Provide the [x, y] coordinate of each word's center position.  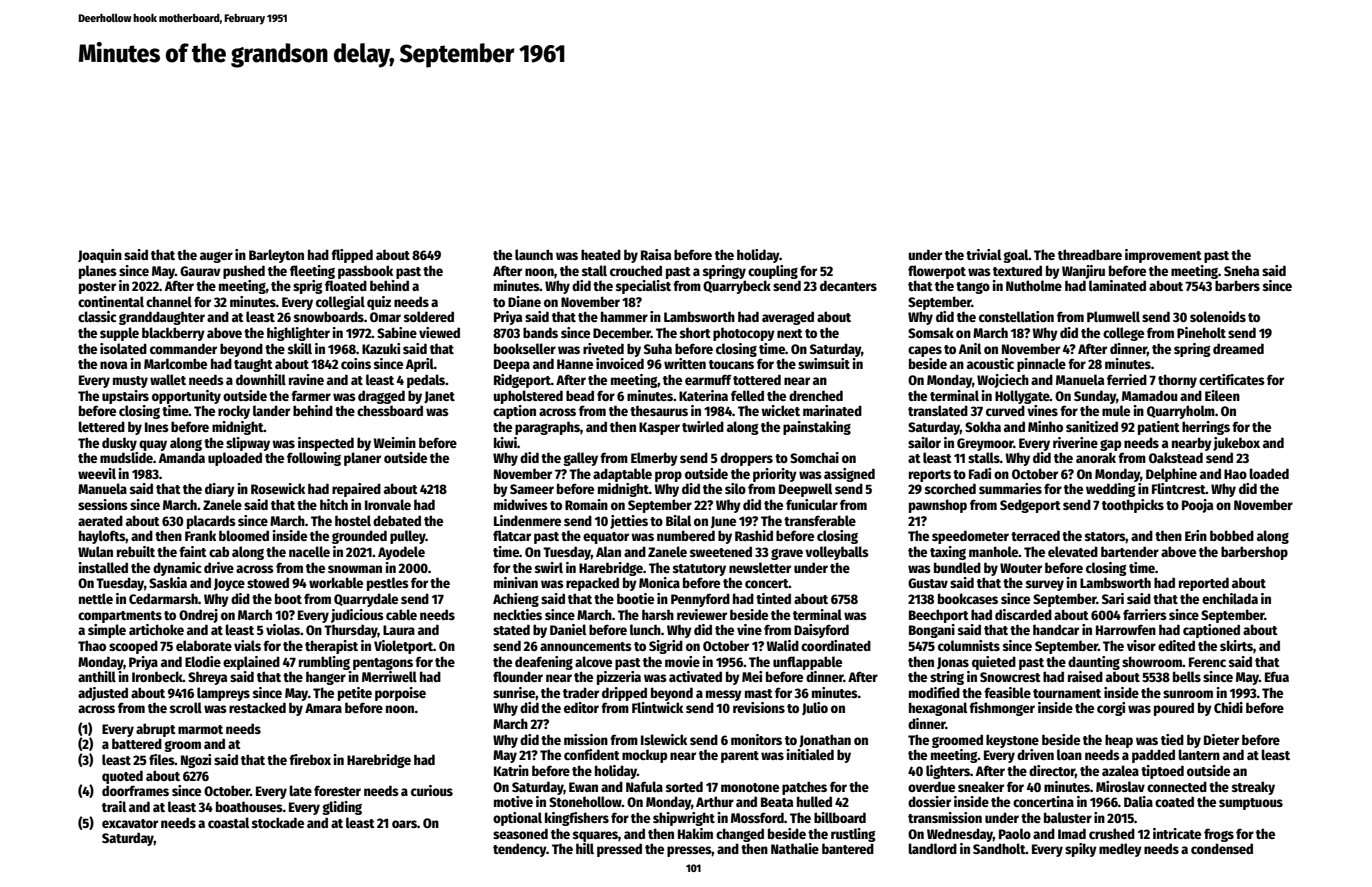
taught [253, 365]
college [1123, 334]
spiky [1081, 850]
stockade [278, 822]
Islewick [664, 739]
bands [540, 332]
